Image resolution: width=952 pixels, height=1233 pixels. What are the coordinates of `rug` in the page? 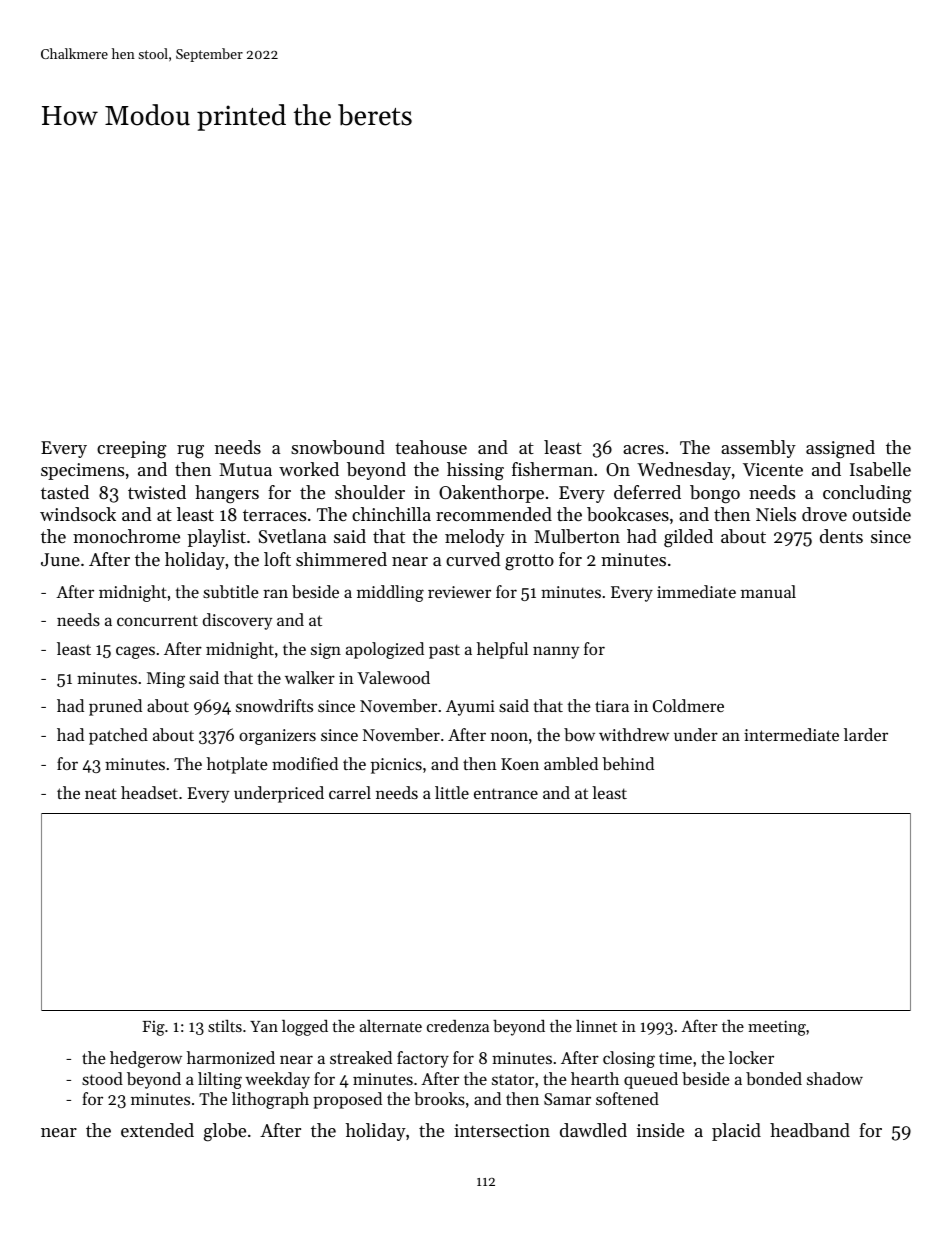 It's located at (190, 452).
